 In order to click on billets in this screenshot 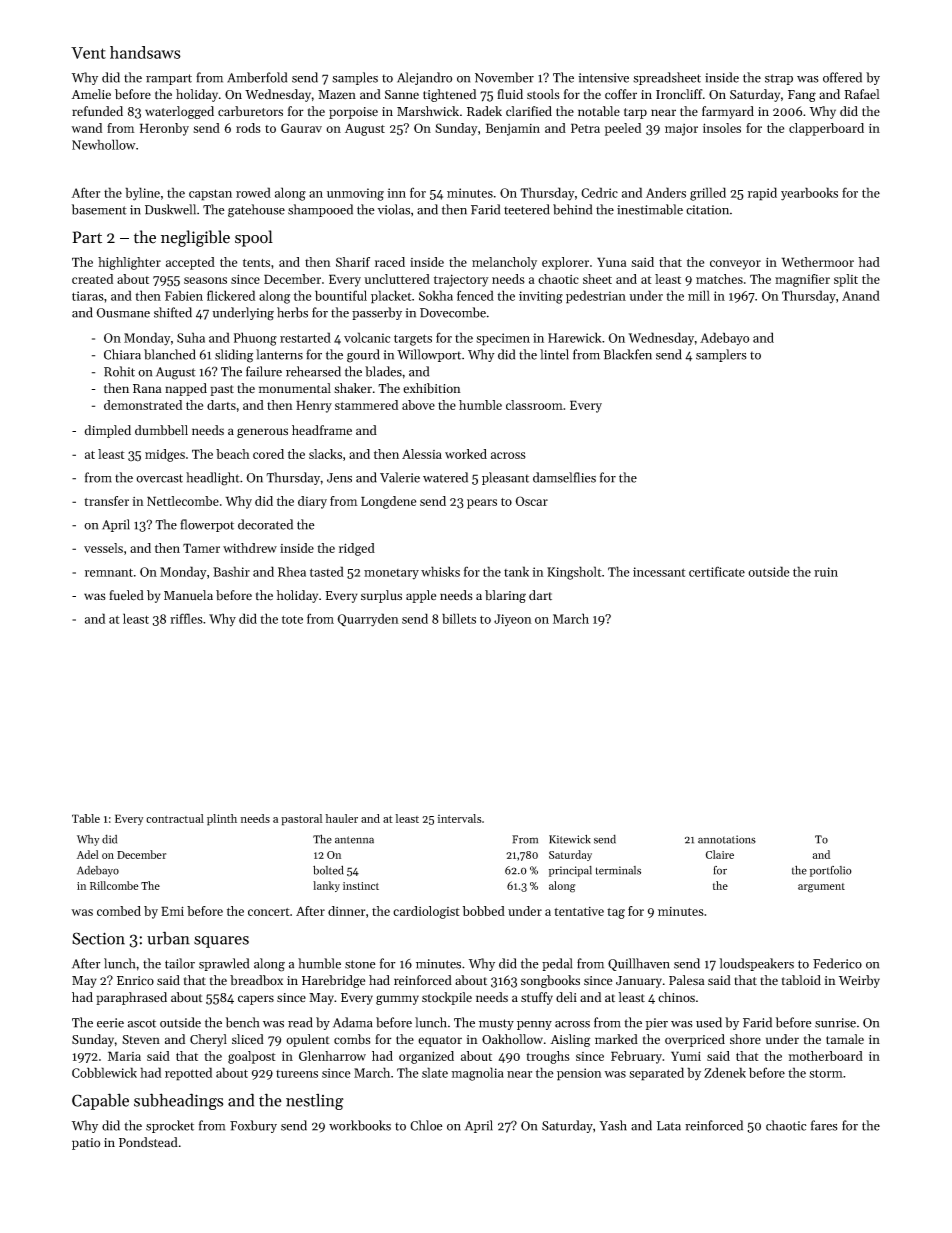, I will do `click(459, 618)`.
